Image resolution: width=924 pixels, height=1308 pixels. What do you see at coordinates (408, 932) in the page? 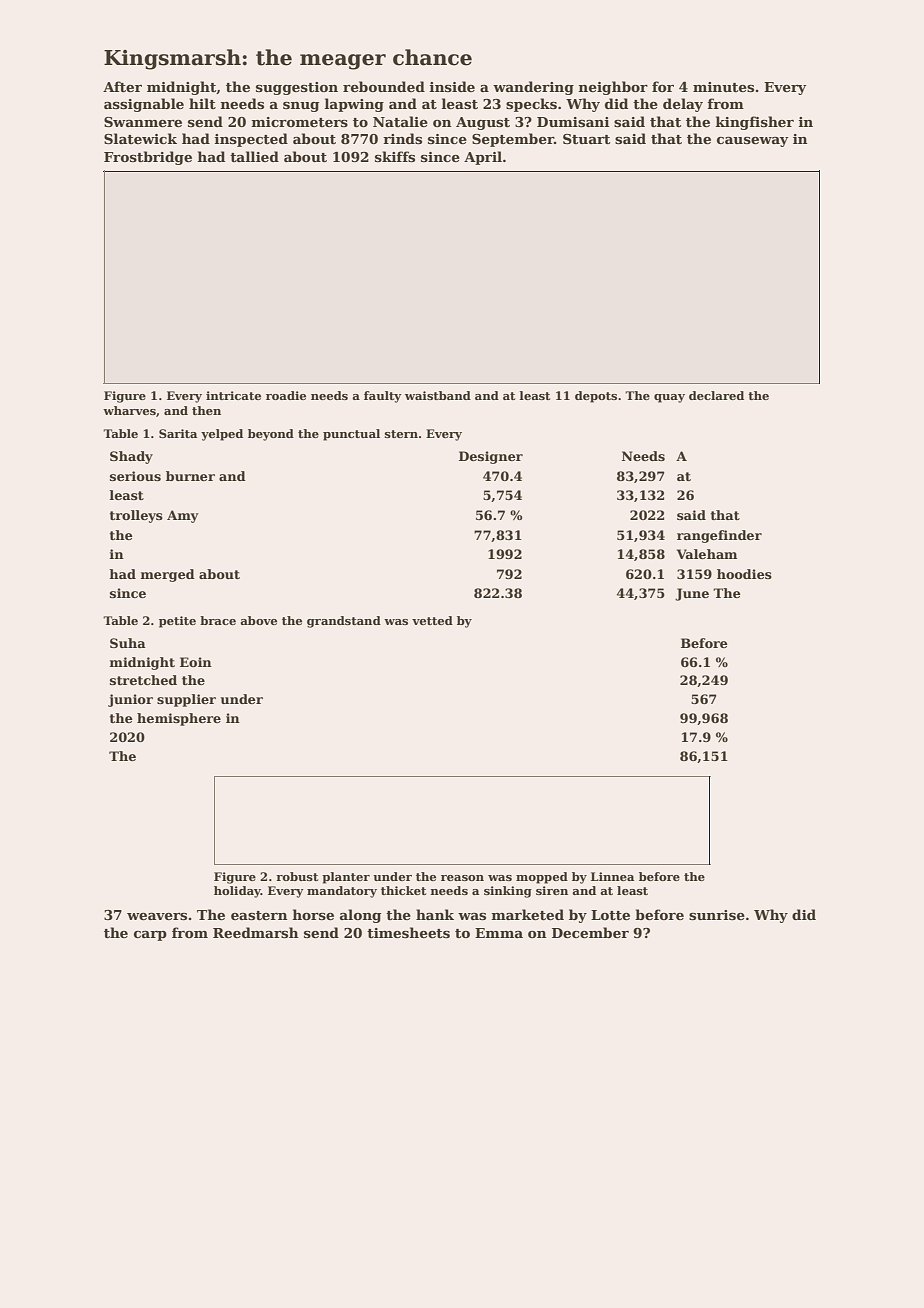
I see `timesheets` at bounding box center [408, 932].
